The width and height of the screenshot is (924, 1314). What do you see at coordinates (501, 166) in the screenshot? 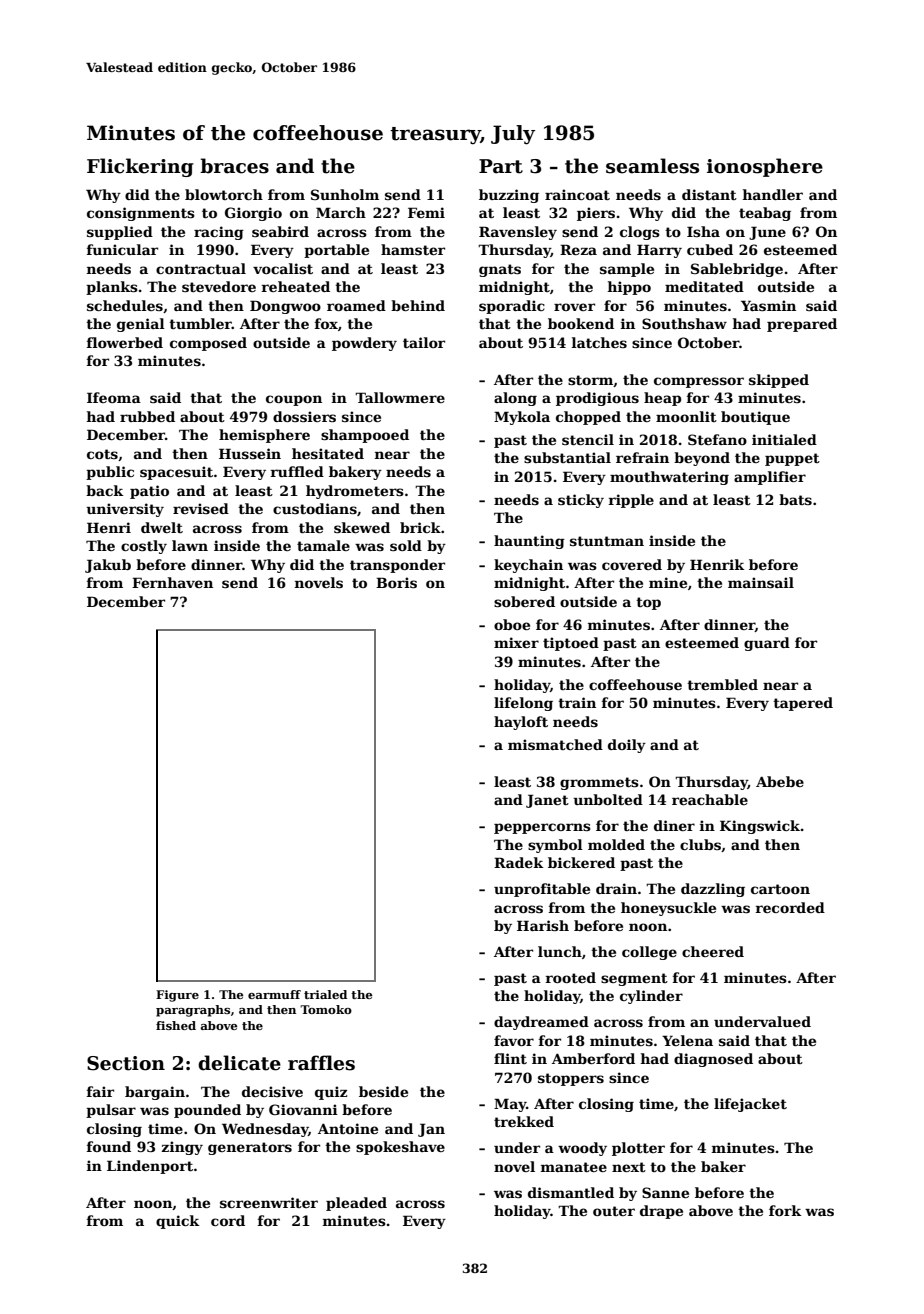
I see `Part` at bounding box center [501, 166].
